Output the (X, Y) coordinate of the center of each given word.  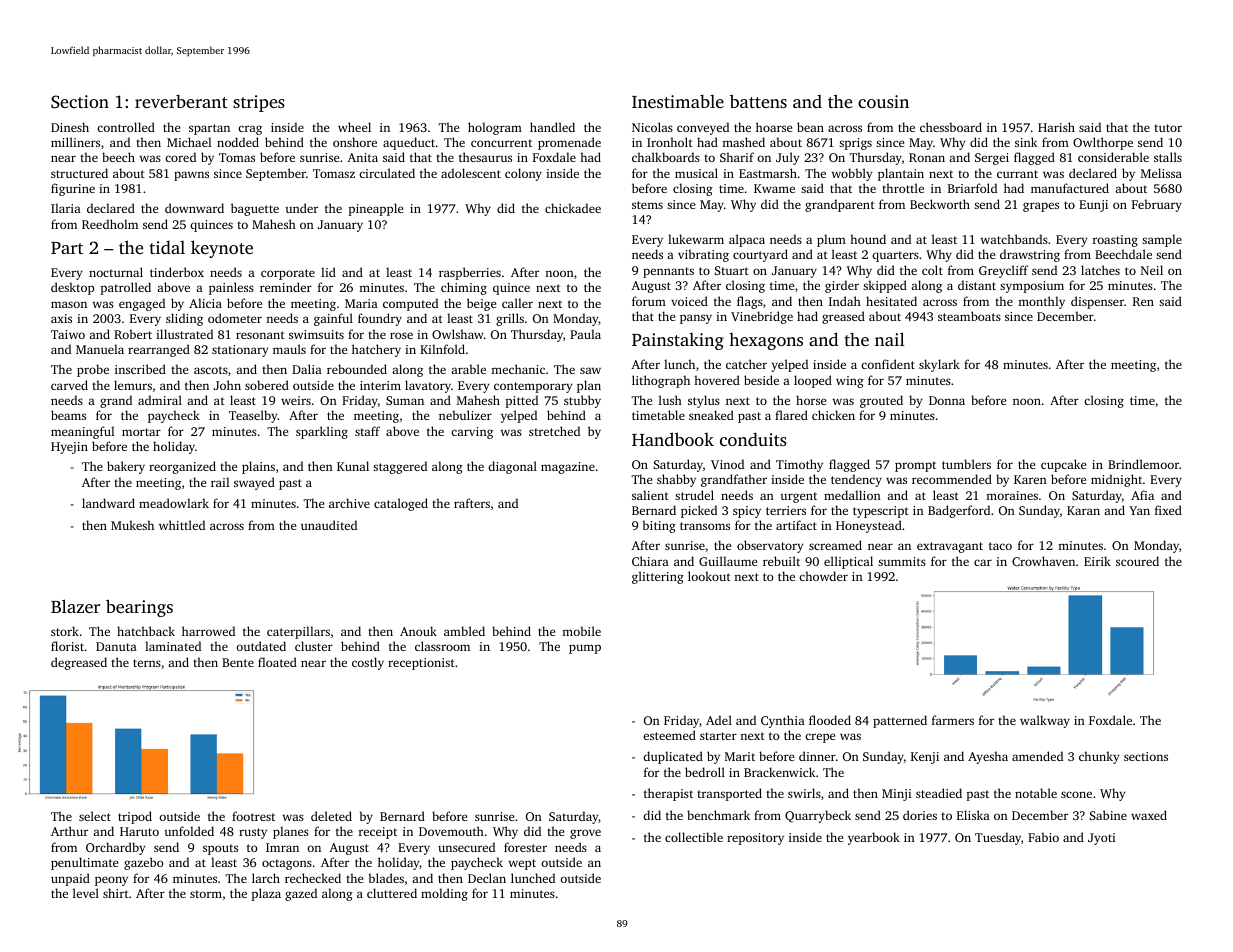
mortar (141, 432)
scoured (1137, 561)
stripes (259, 103)
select (95, 816)
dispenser (1097, 302)
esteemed (669, 735)
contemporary (533, 387)
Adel (719, 720)
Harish (1056, 127)
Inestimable (678, 101)
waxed (1149, 815)
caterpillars (298, 632)
